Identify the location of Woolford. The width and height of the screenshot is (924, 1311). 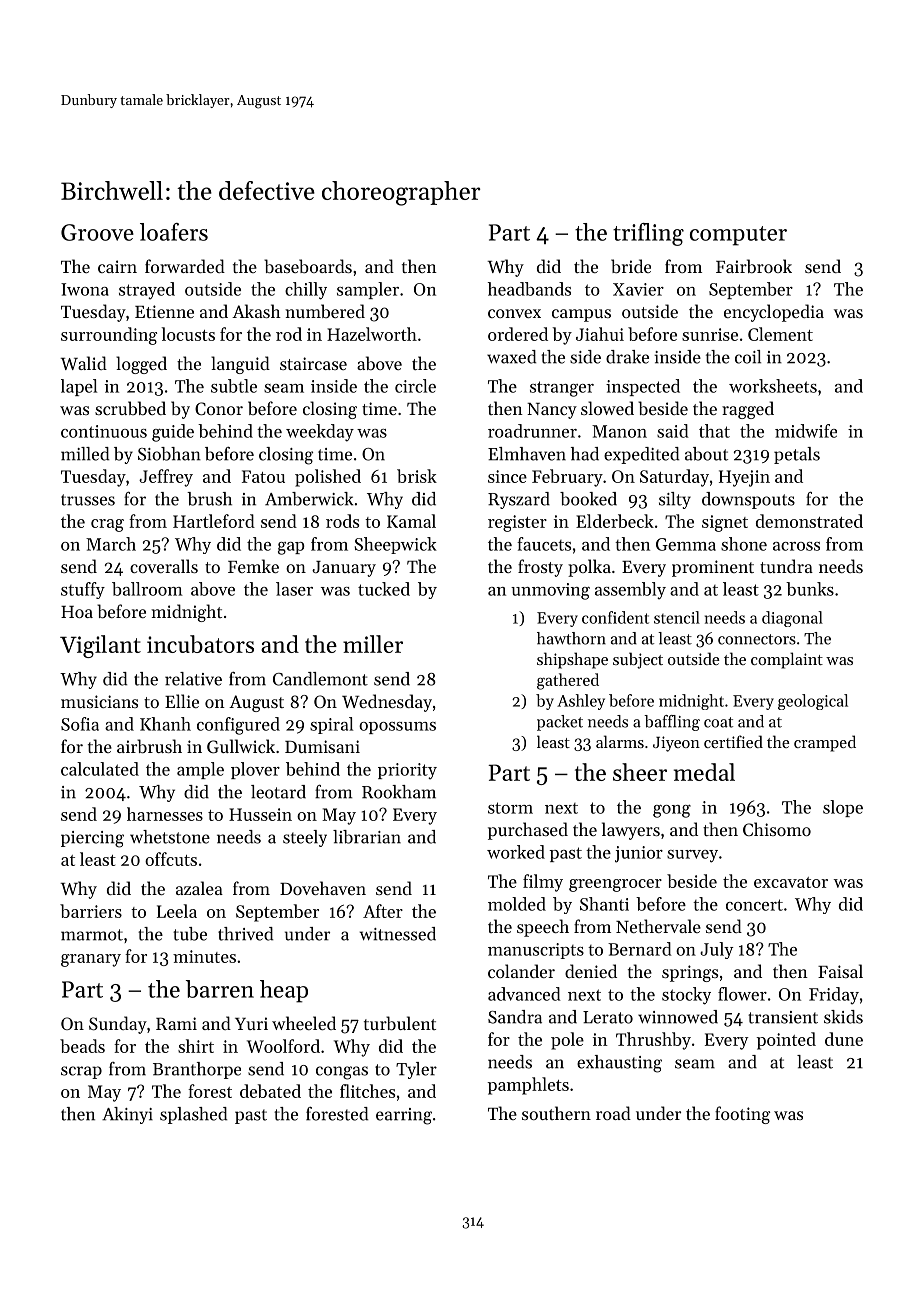
(283, 1046).
